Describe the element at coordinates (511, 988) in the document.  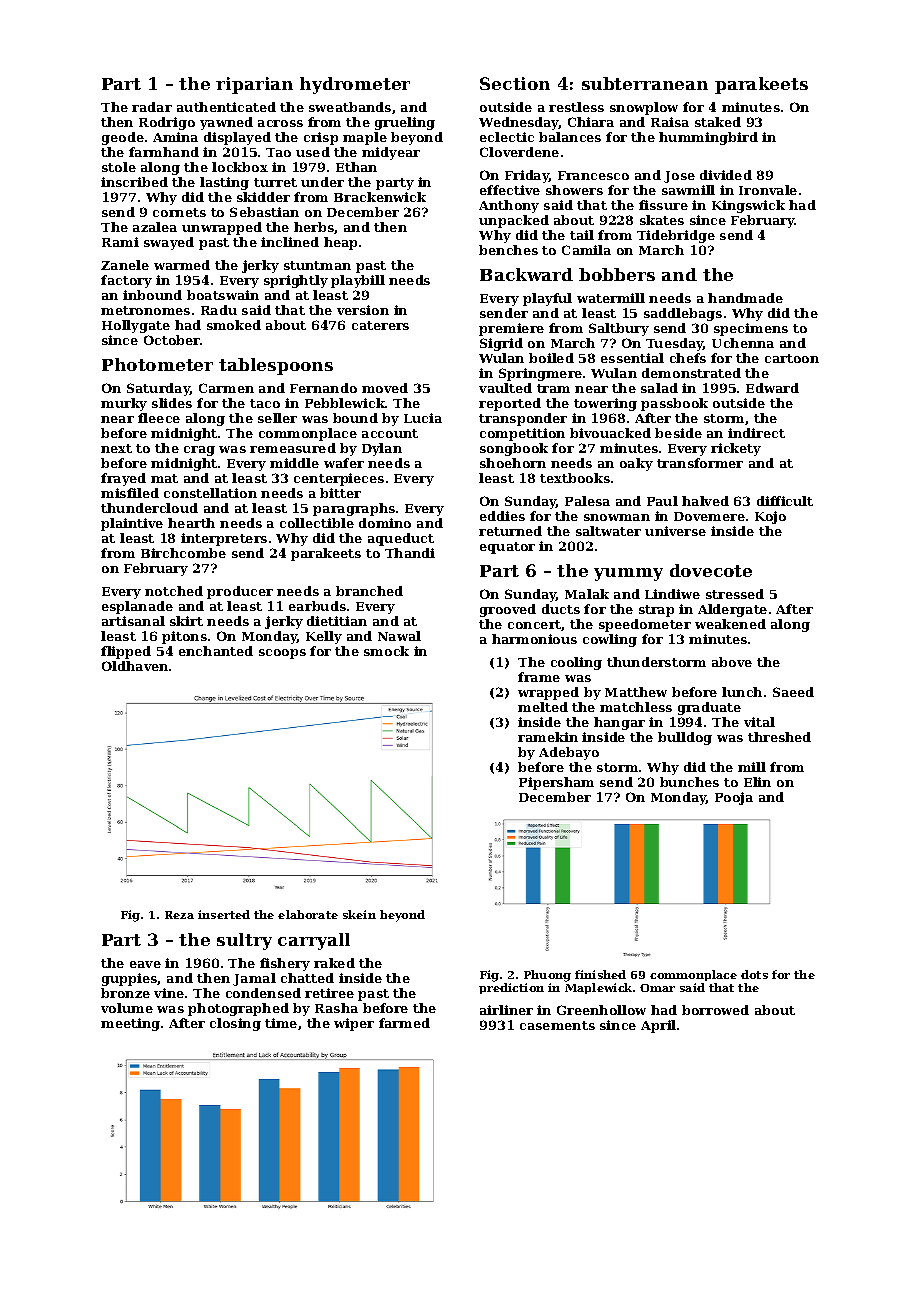
I see `prediction` at that location.
